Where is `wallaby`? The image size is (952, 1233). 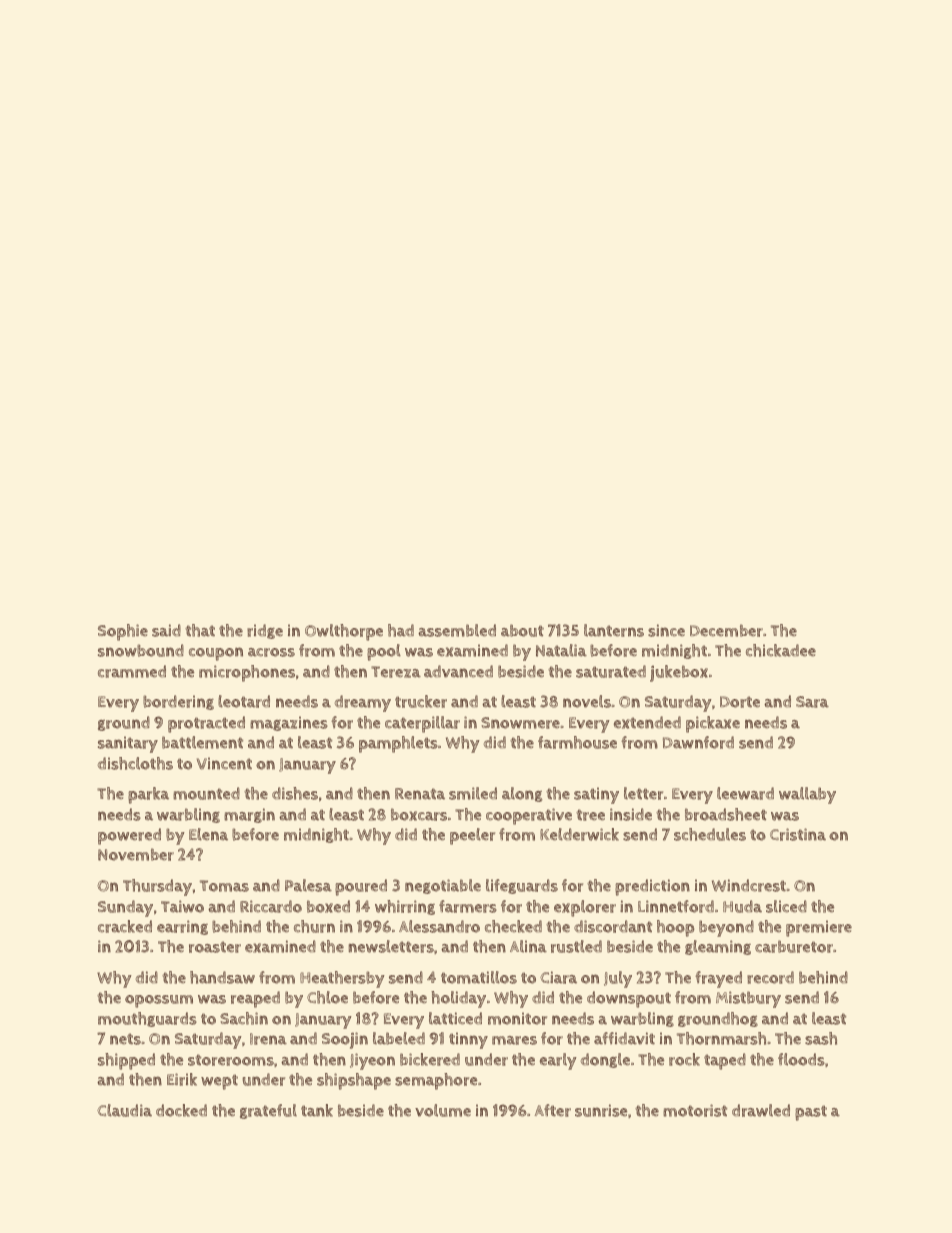
wallaby is located at coordinates (807, 795).
